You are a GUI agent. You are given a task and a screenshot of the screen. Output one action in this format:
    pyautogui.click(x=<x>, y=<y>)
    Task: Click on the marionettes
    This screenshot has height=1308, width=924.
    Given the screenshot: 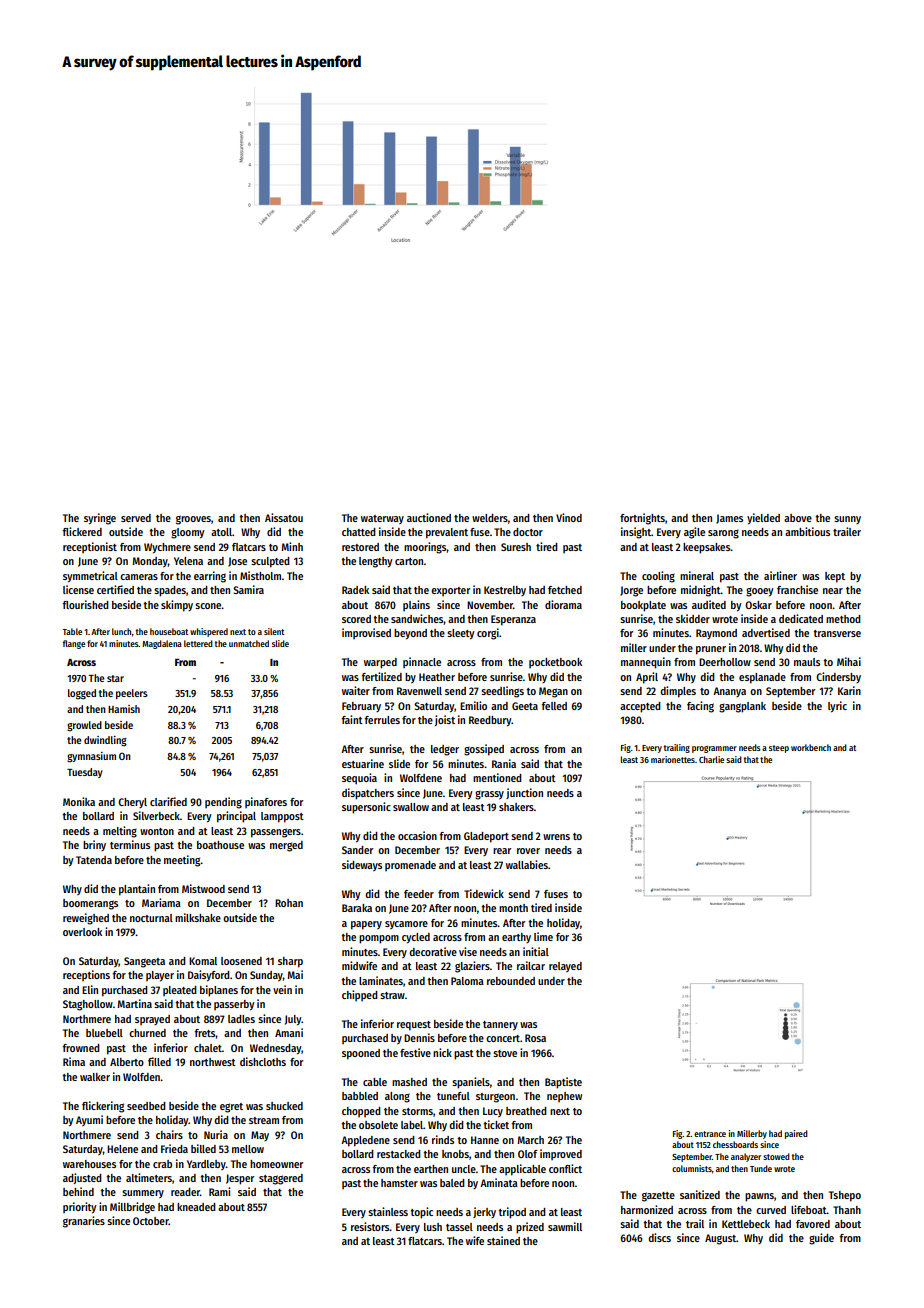 What is the action you would take?
    pyautogui.click(x=673, y=759)
